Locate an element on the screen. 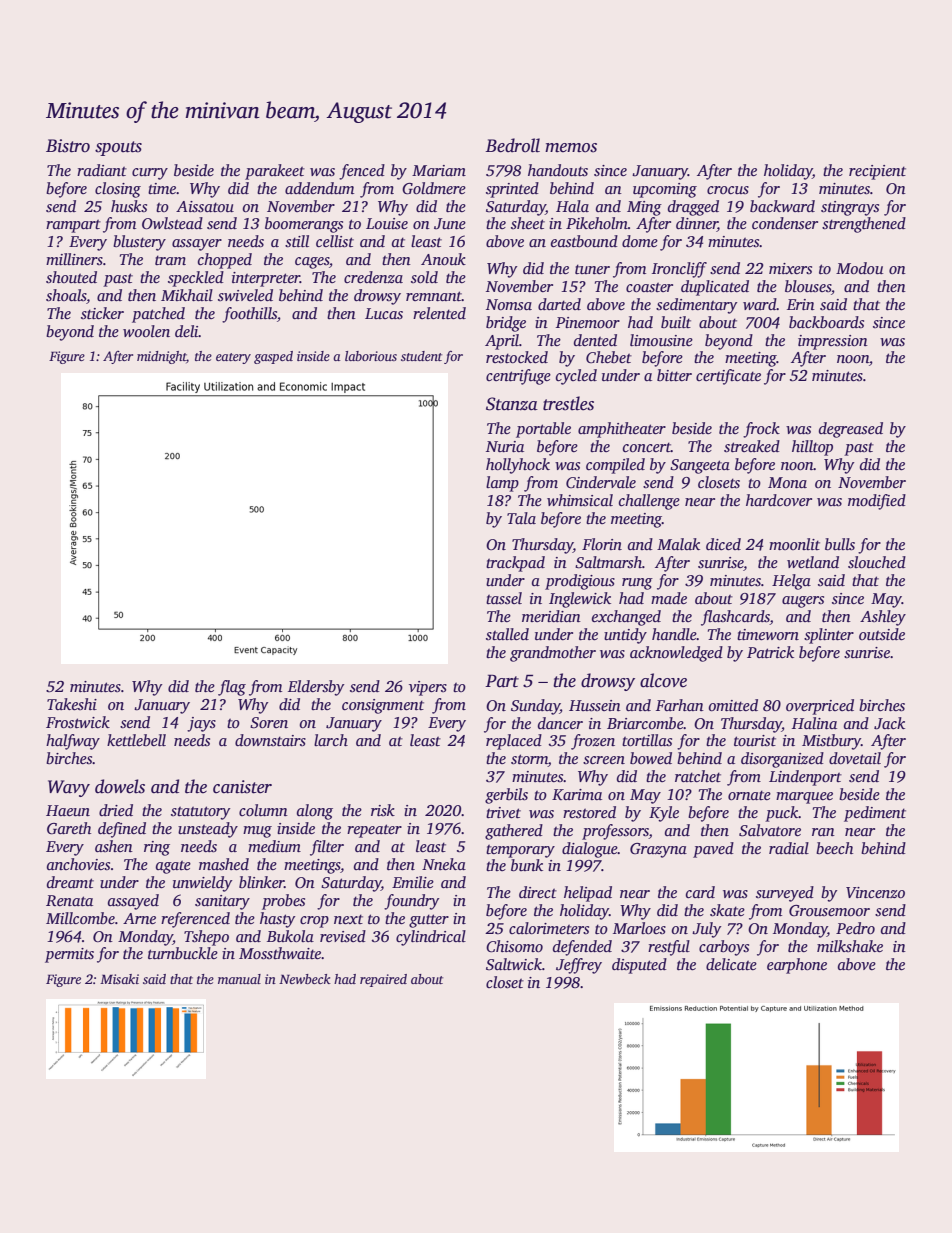 This screenshot has height=1233, width=952. sheet is located at coordinates (528, 223).
